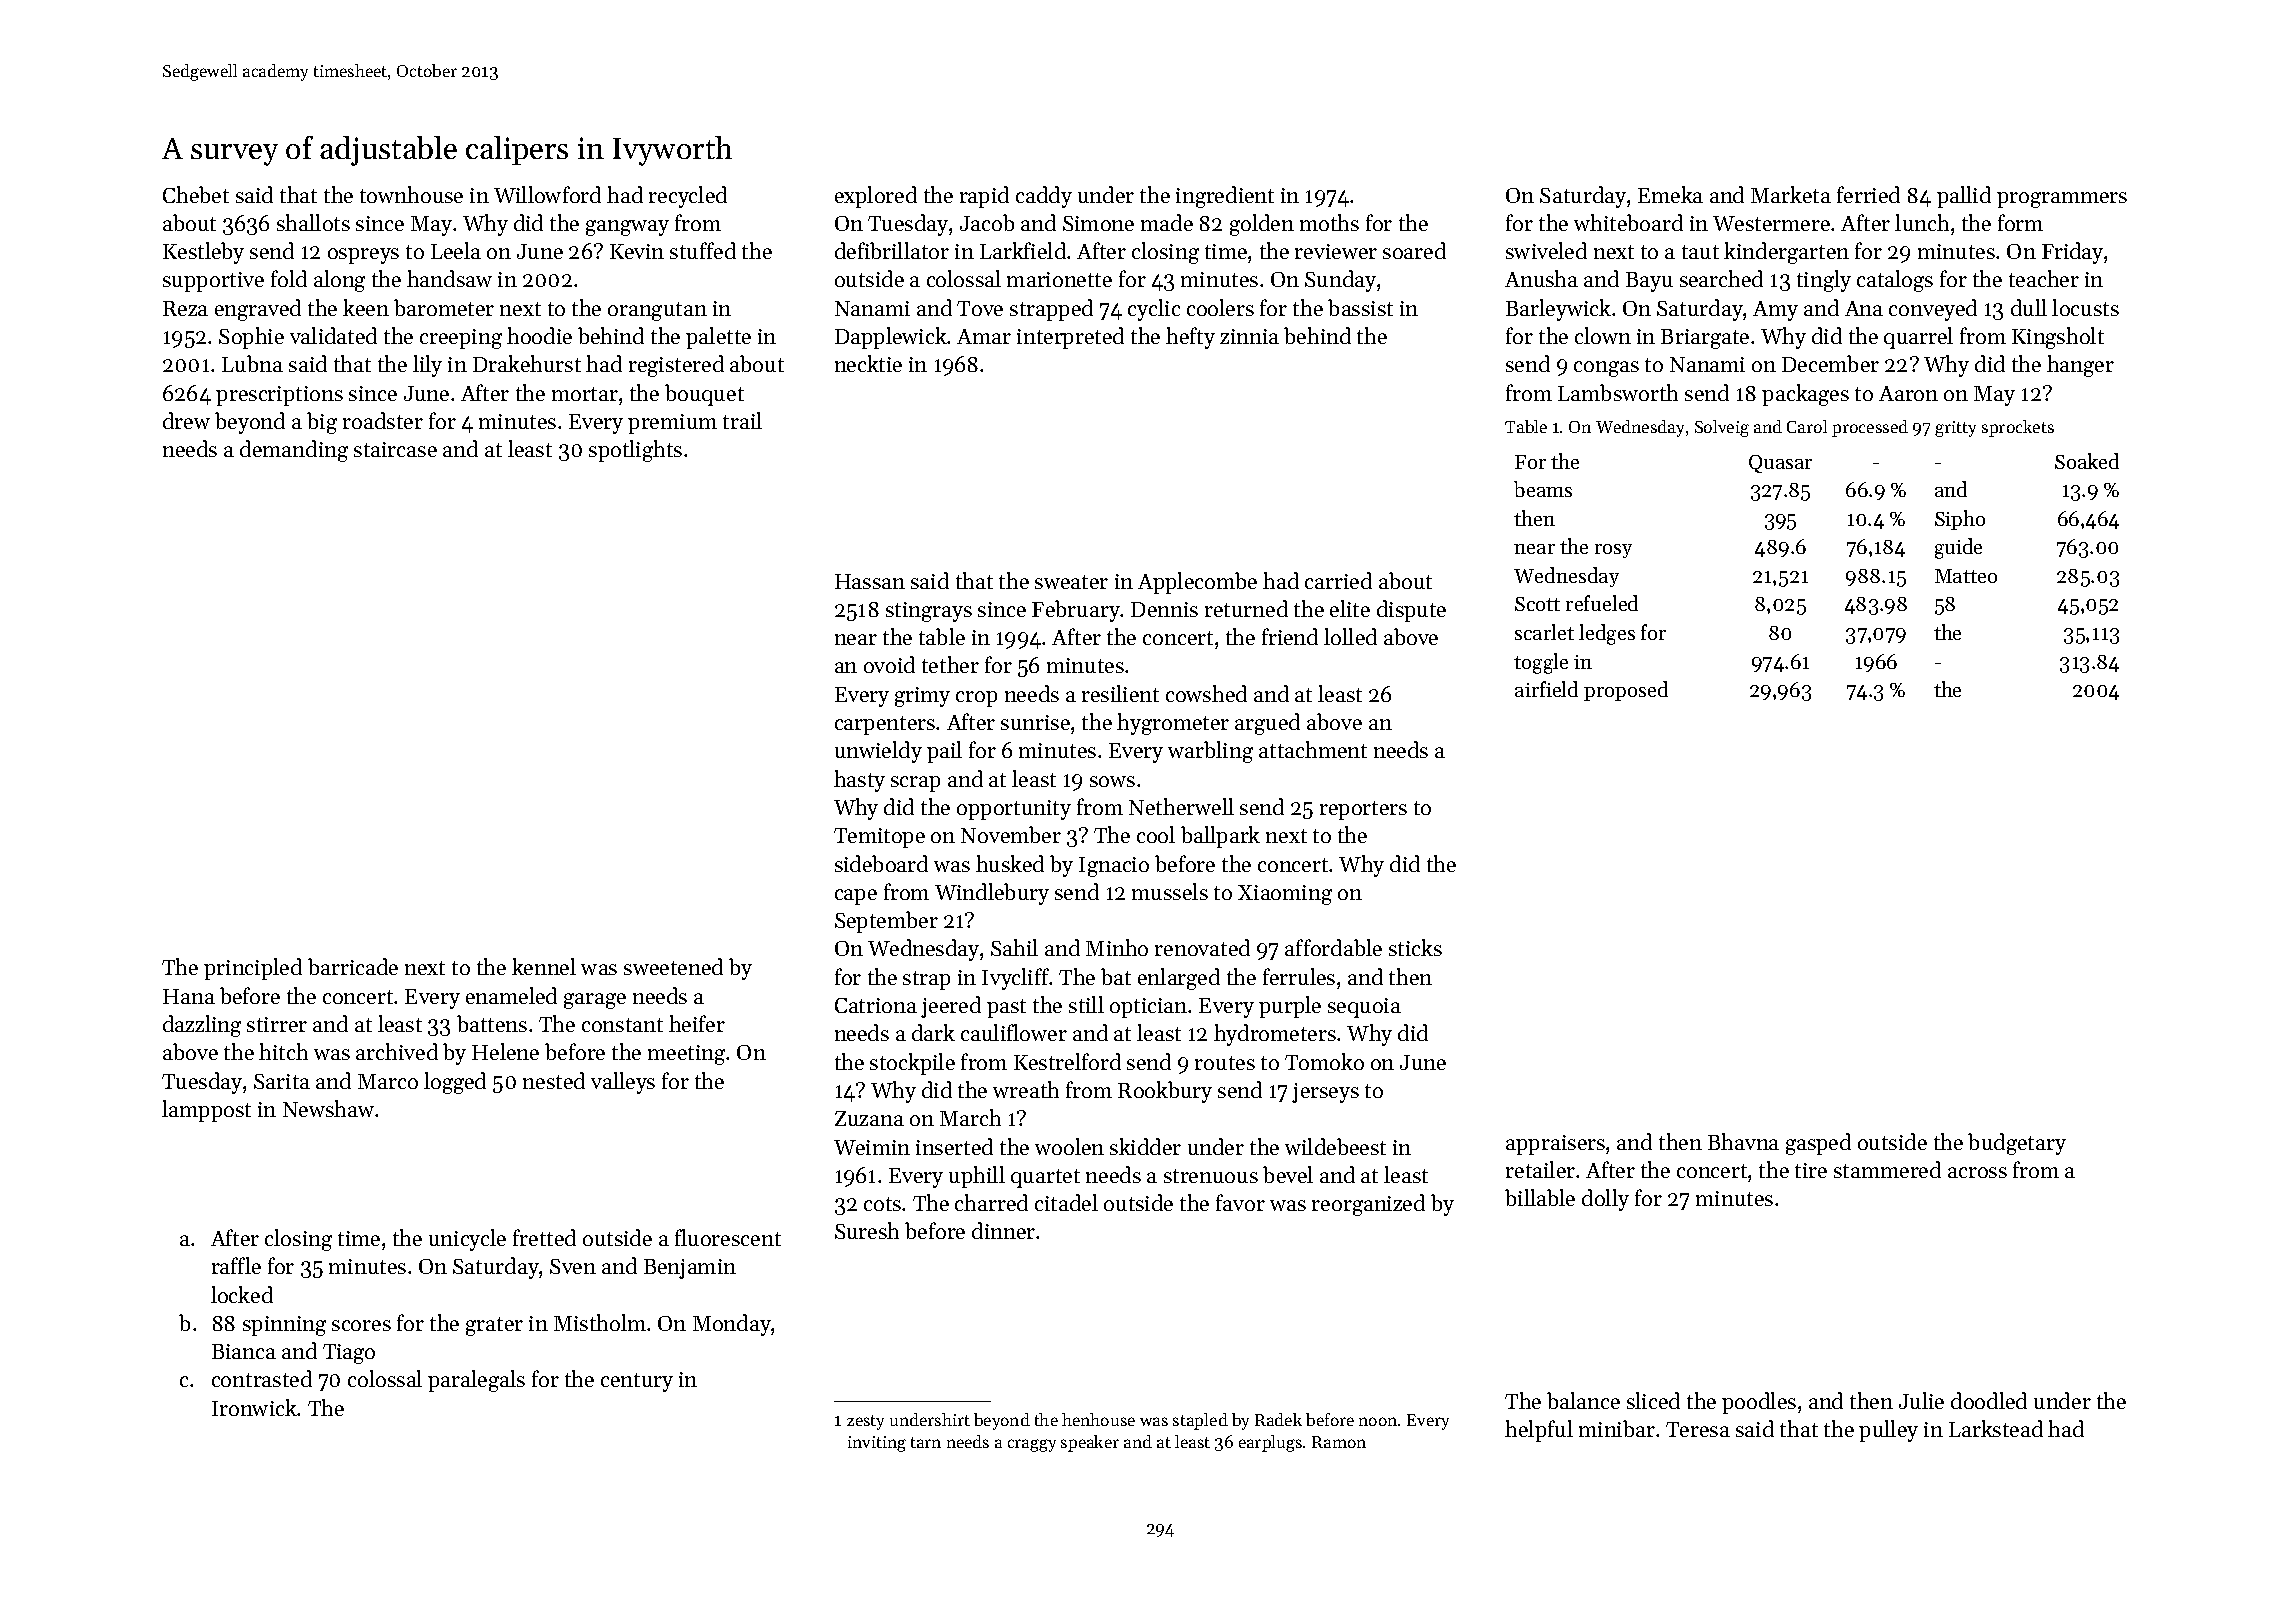  I want to click on proposed, so click(1626, 691).
